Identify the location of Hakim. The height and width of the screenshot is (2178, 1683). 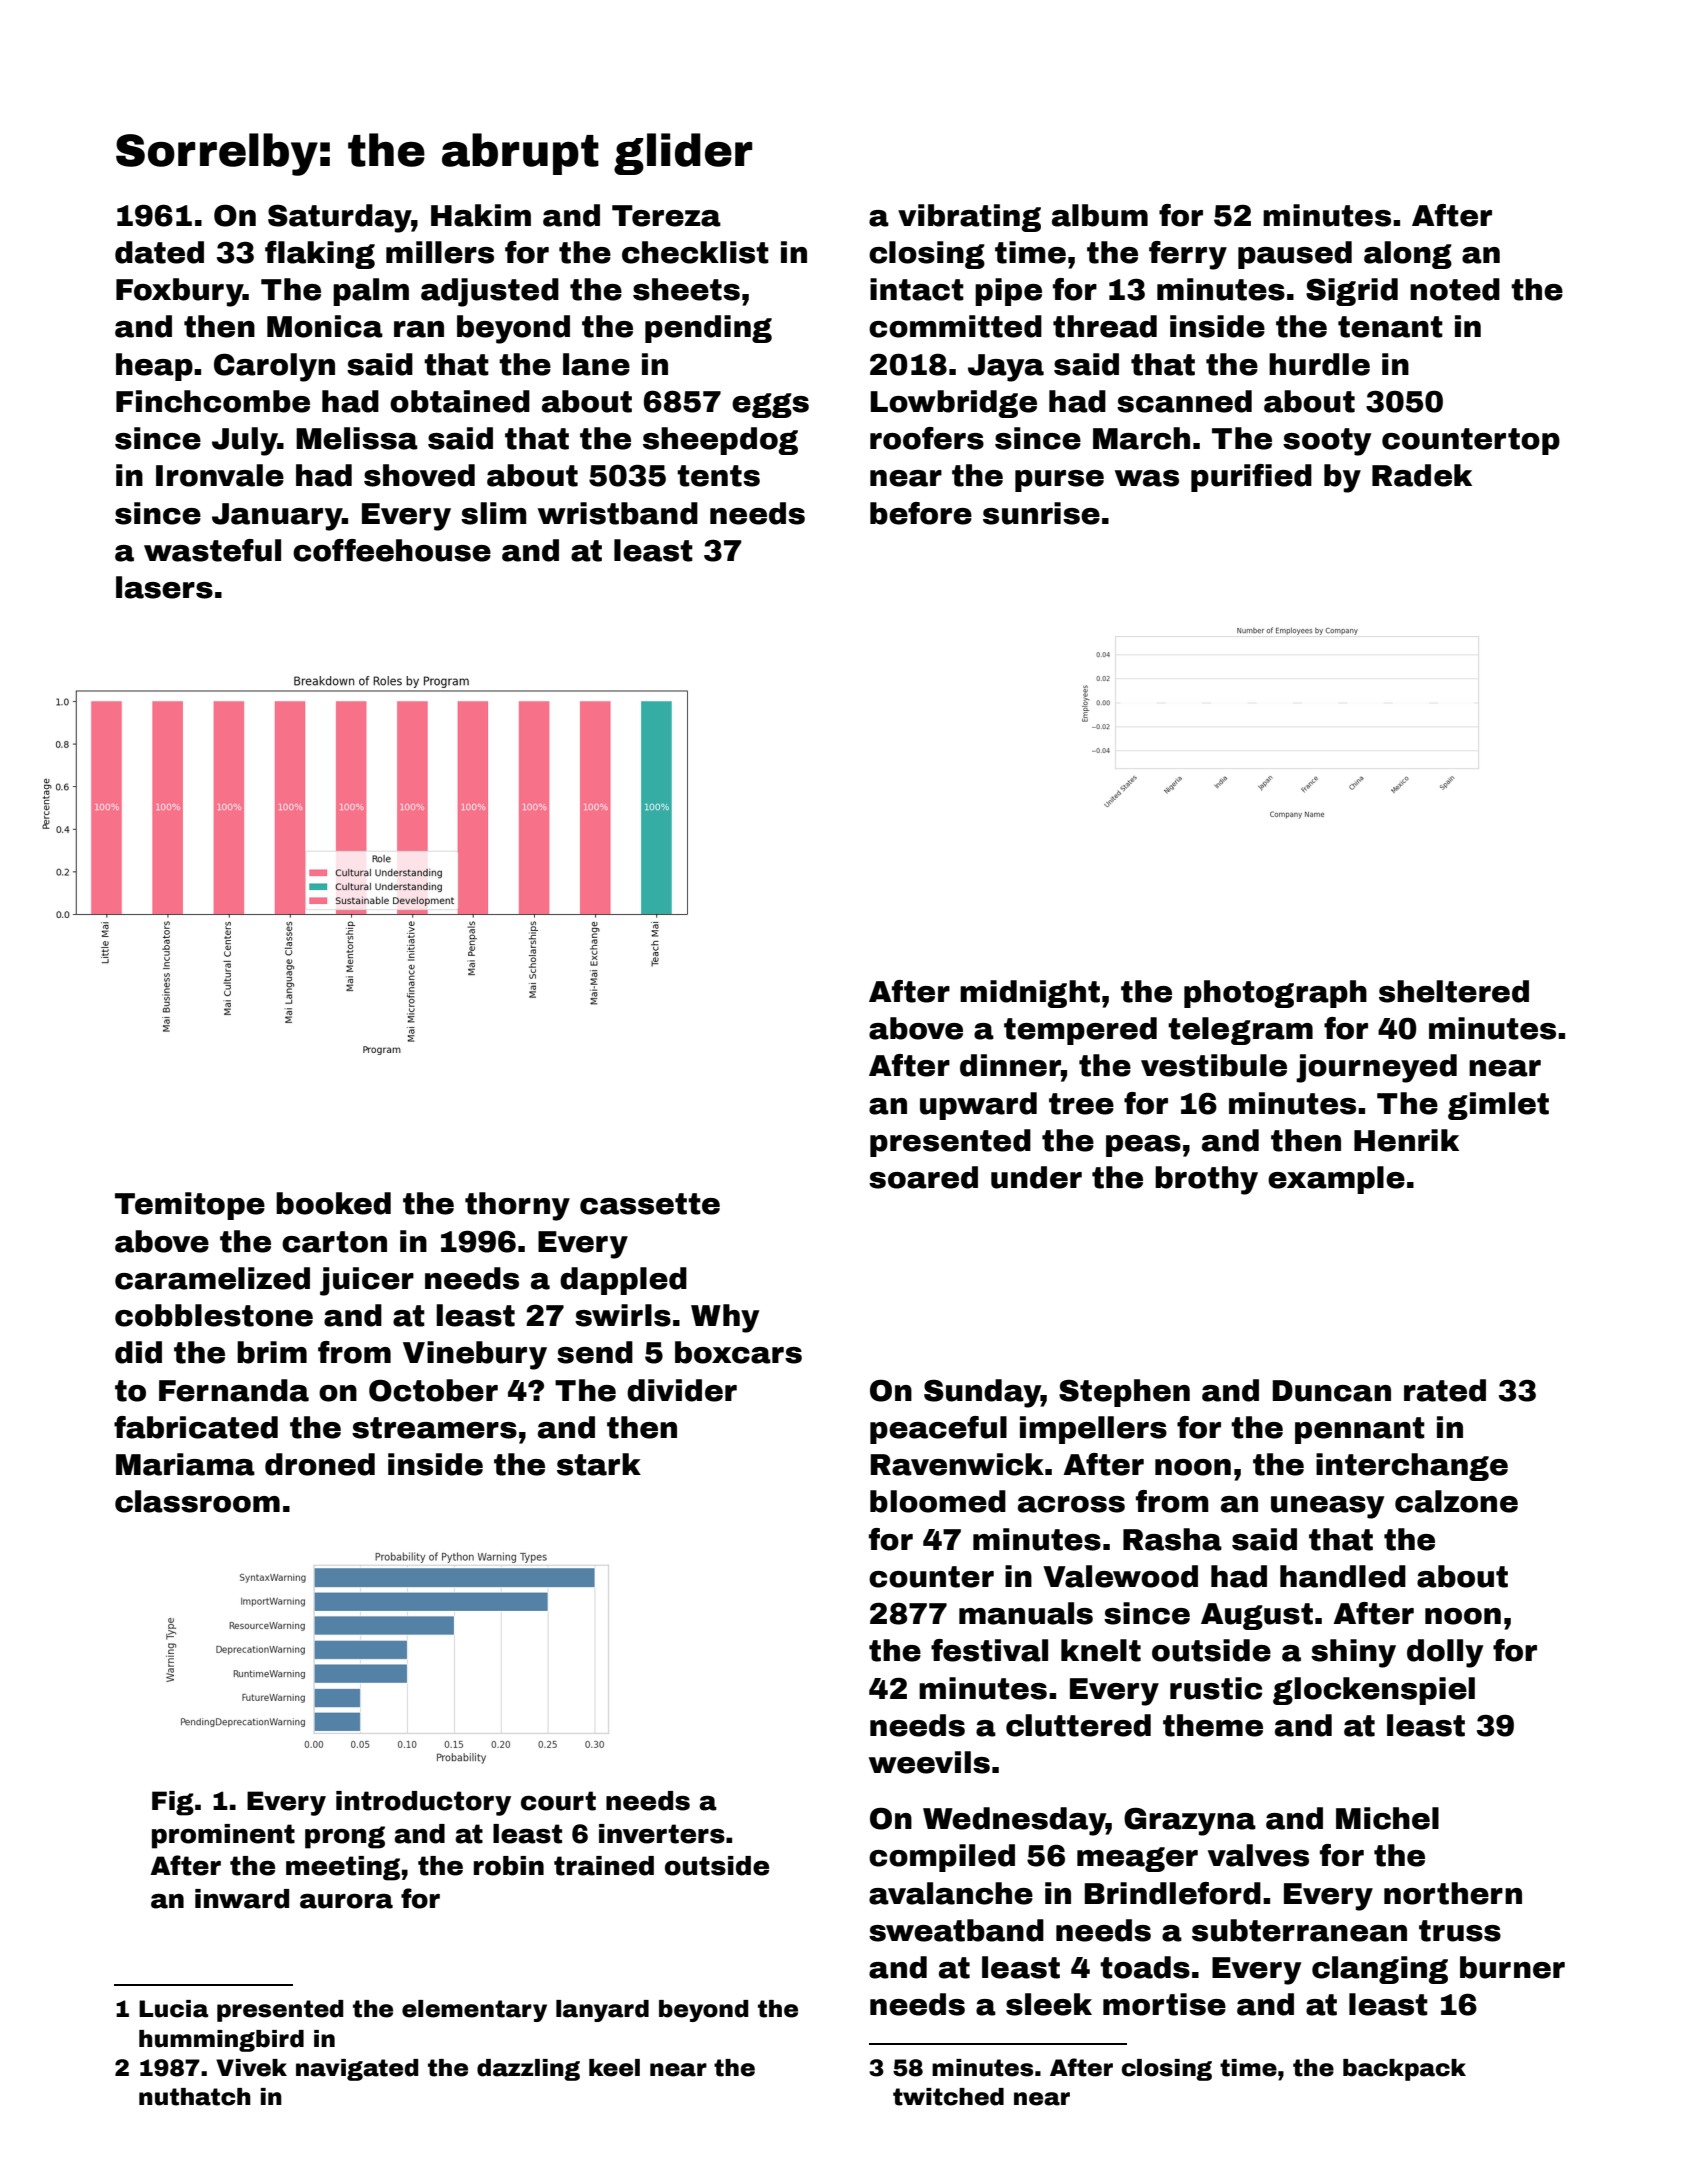
(481, 215).
